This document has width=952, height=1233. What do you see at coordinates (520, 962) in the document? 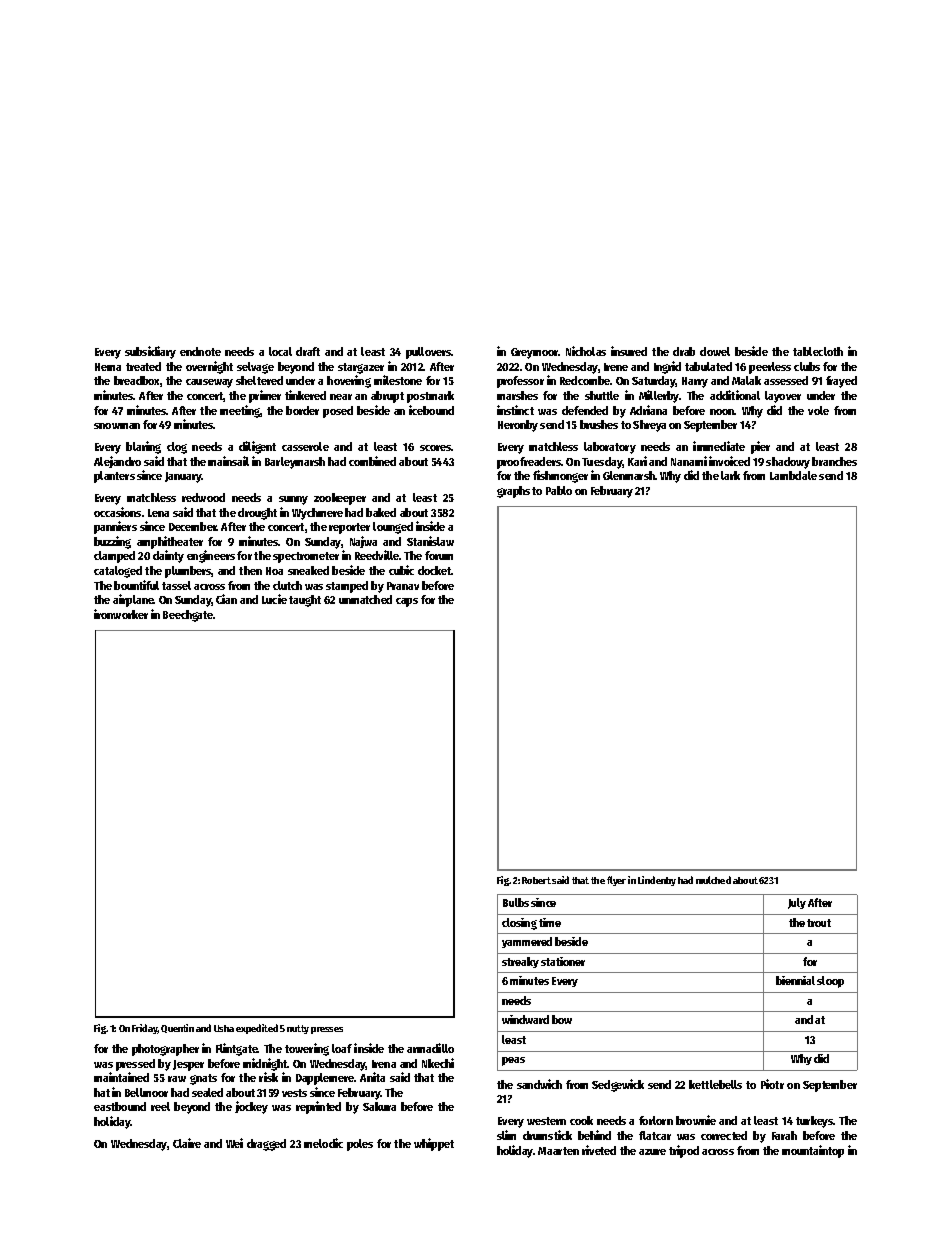
I see `streaky` at bounding box center [520, 962].
